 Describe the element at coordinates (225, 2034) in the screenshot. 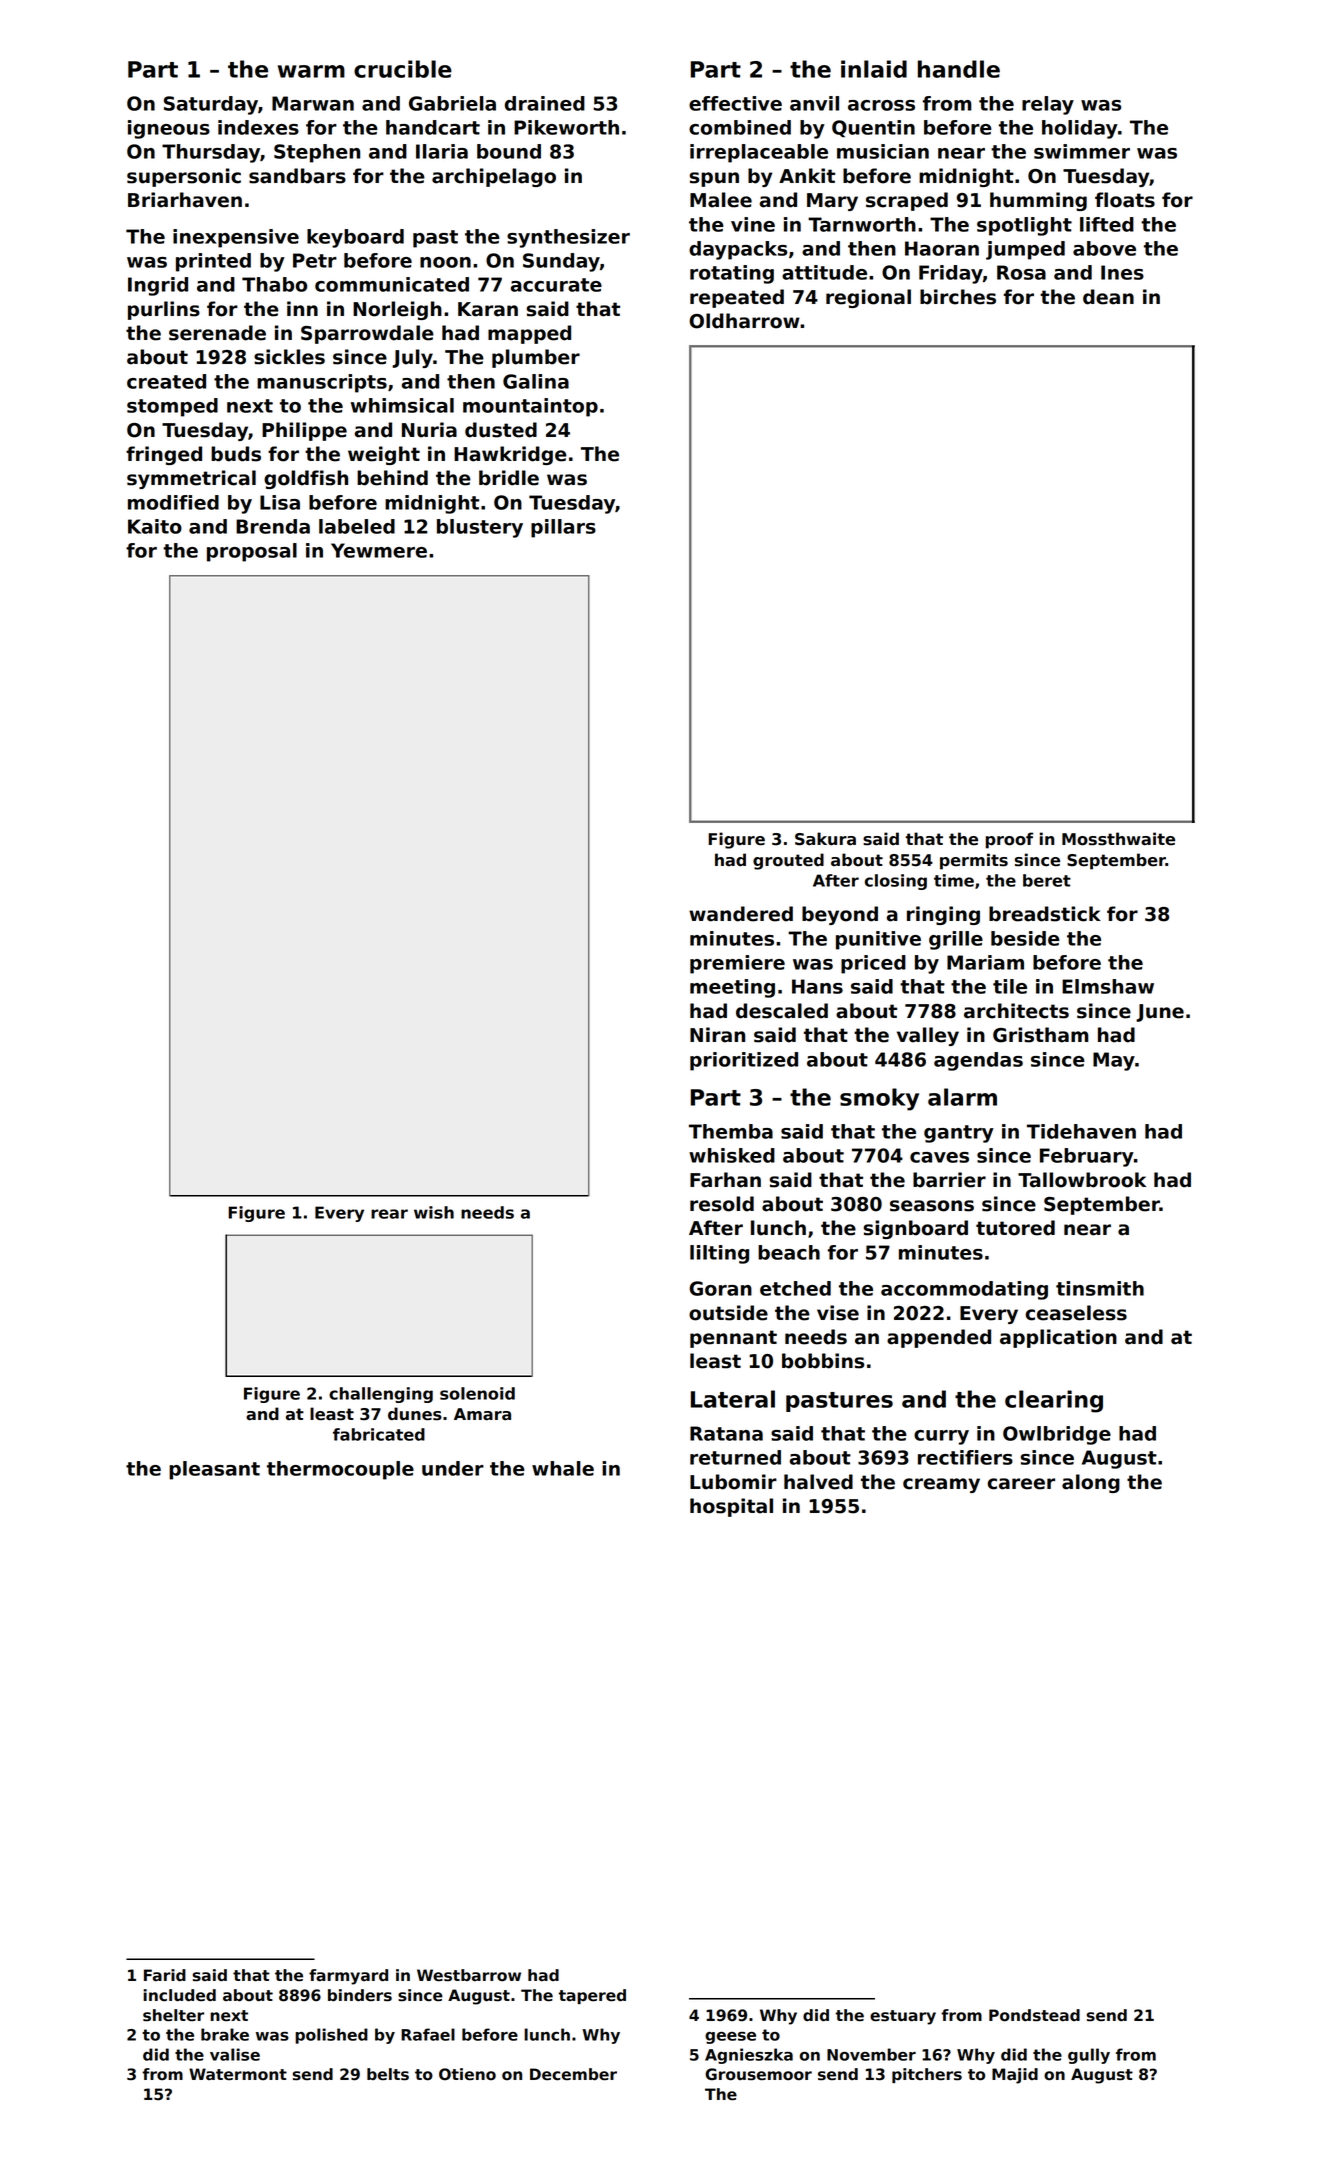

I see `brake` at that location.
